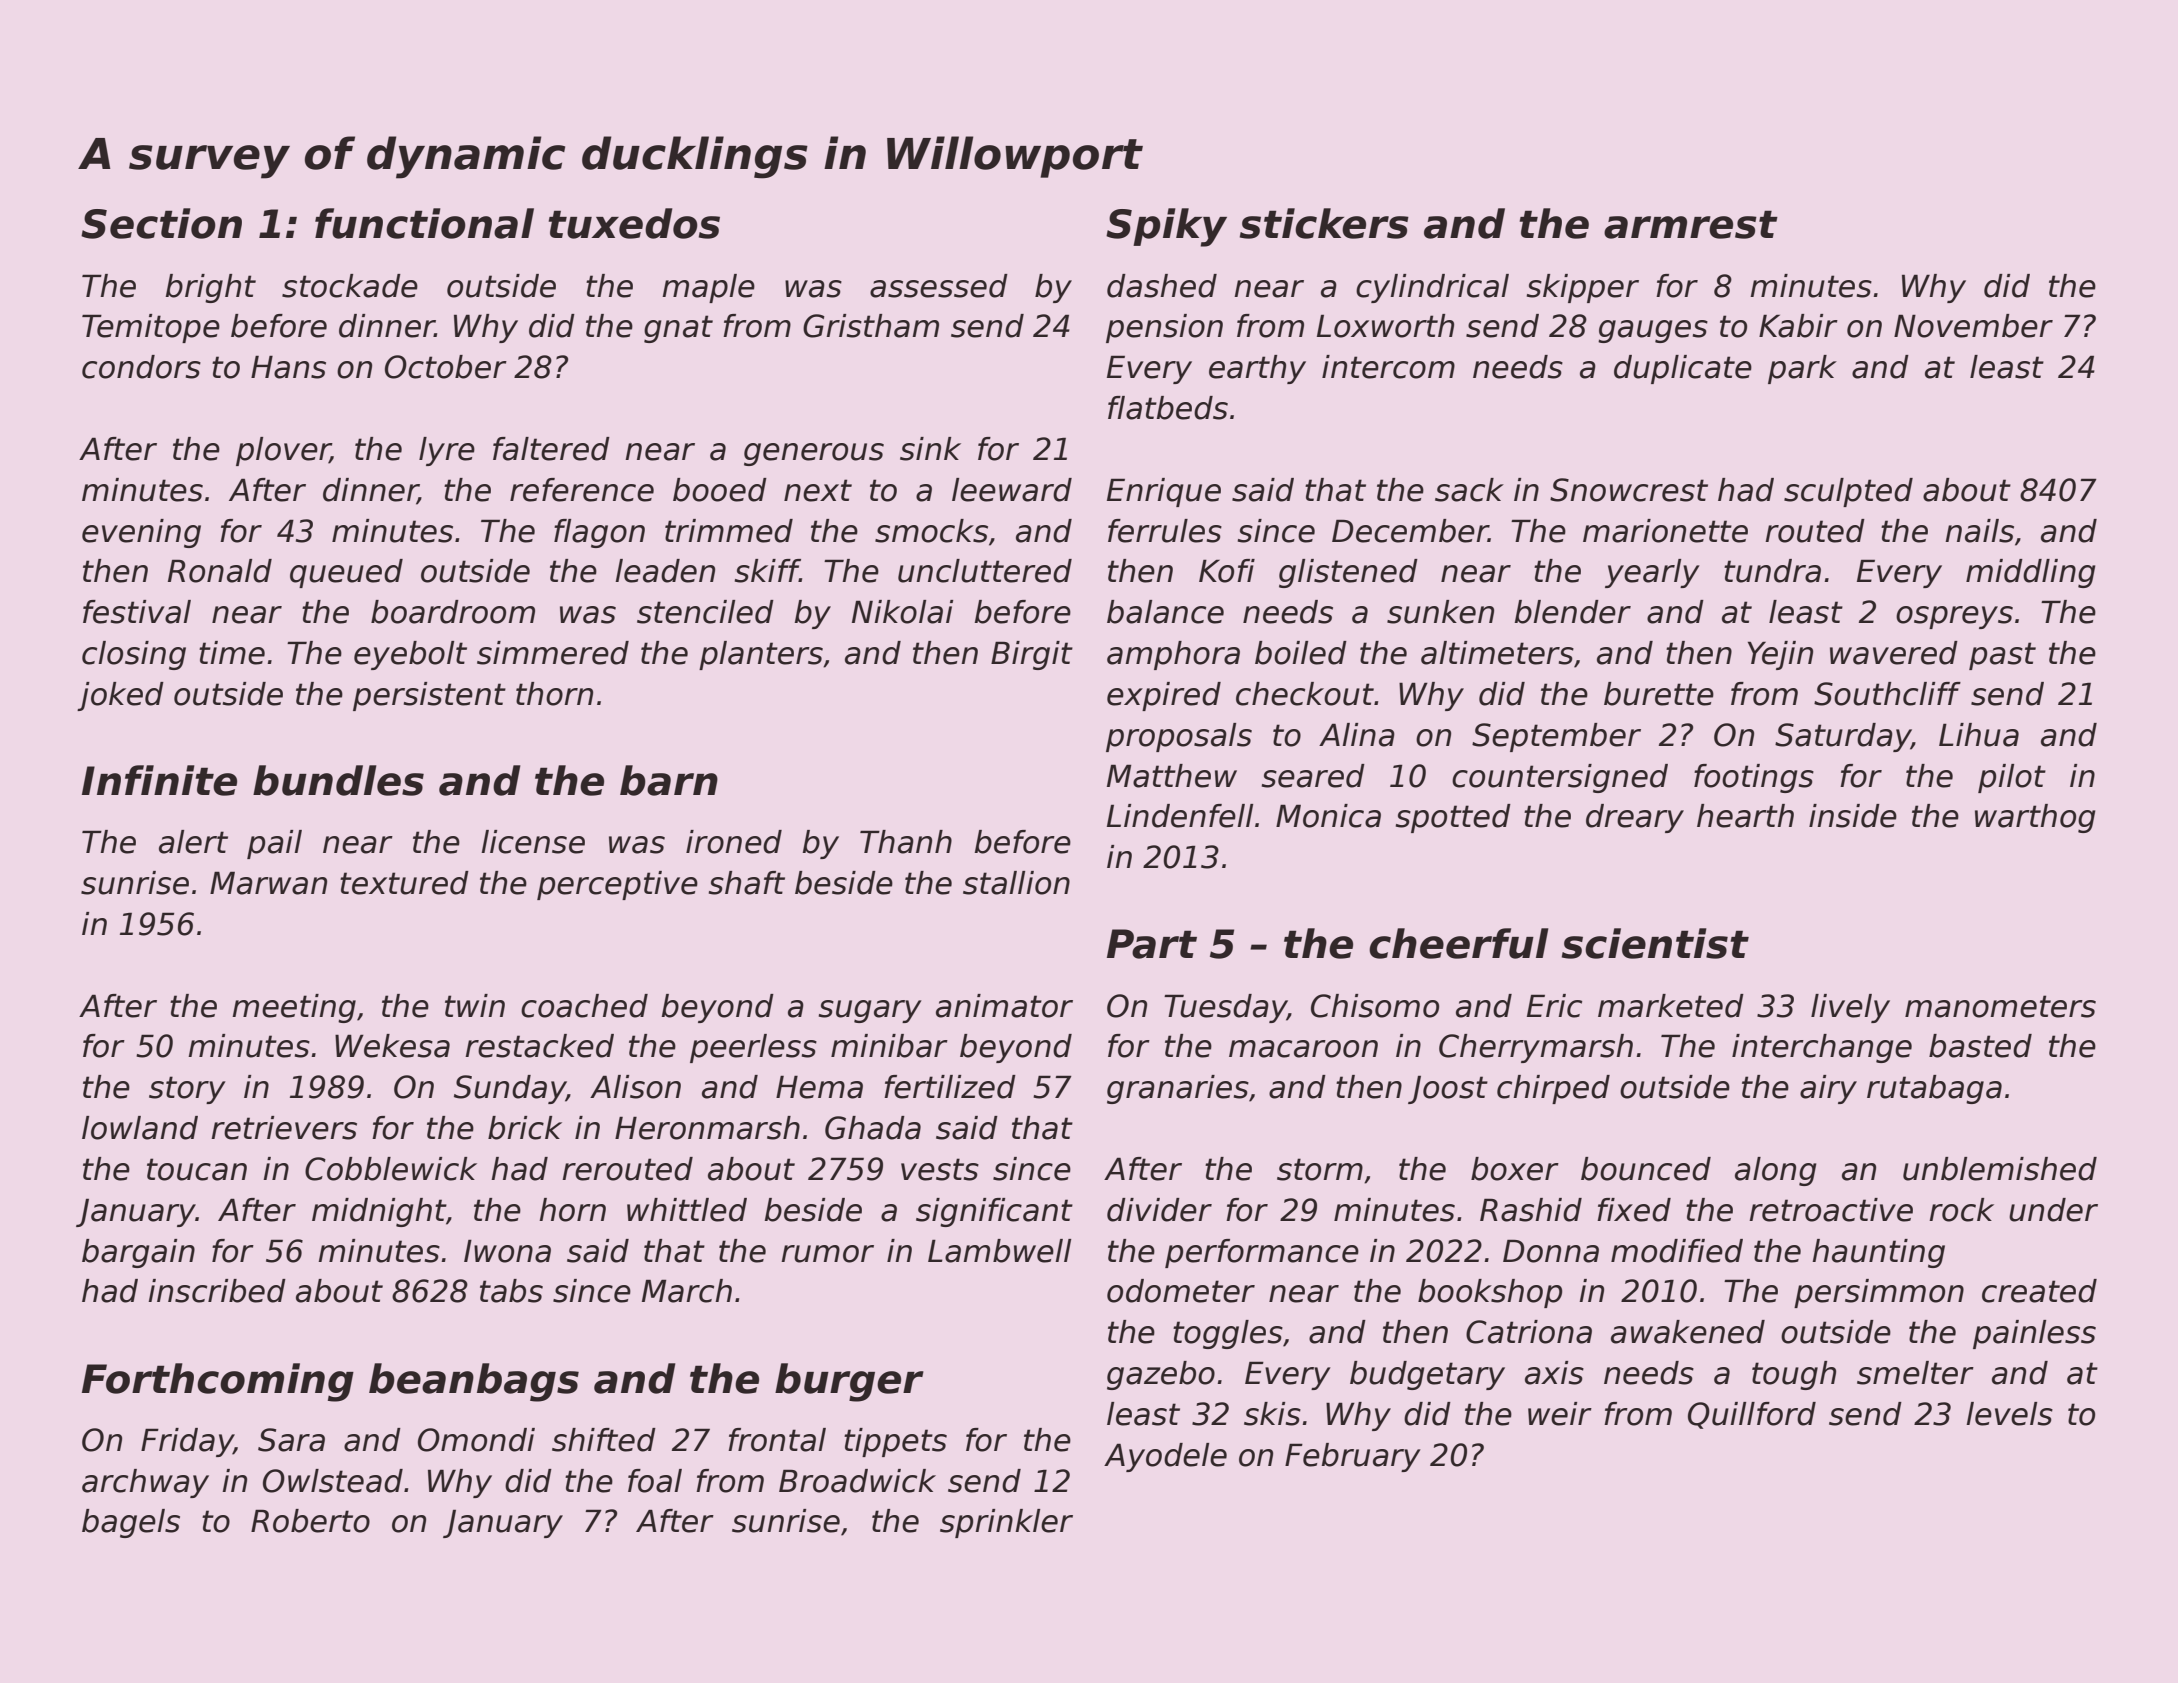 This screenshot has width=2178, height=1683. Describe the element at coordinates (1691, 224) in the screenshot. I see `armrest` at that location.
